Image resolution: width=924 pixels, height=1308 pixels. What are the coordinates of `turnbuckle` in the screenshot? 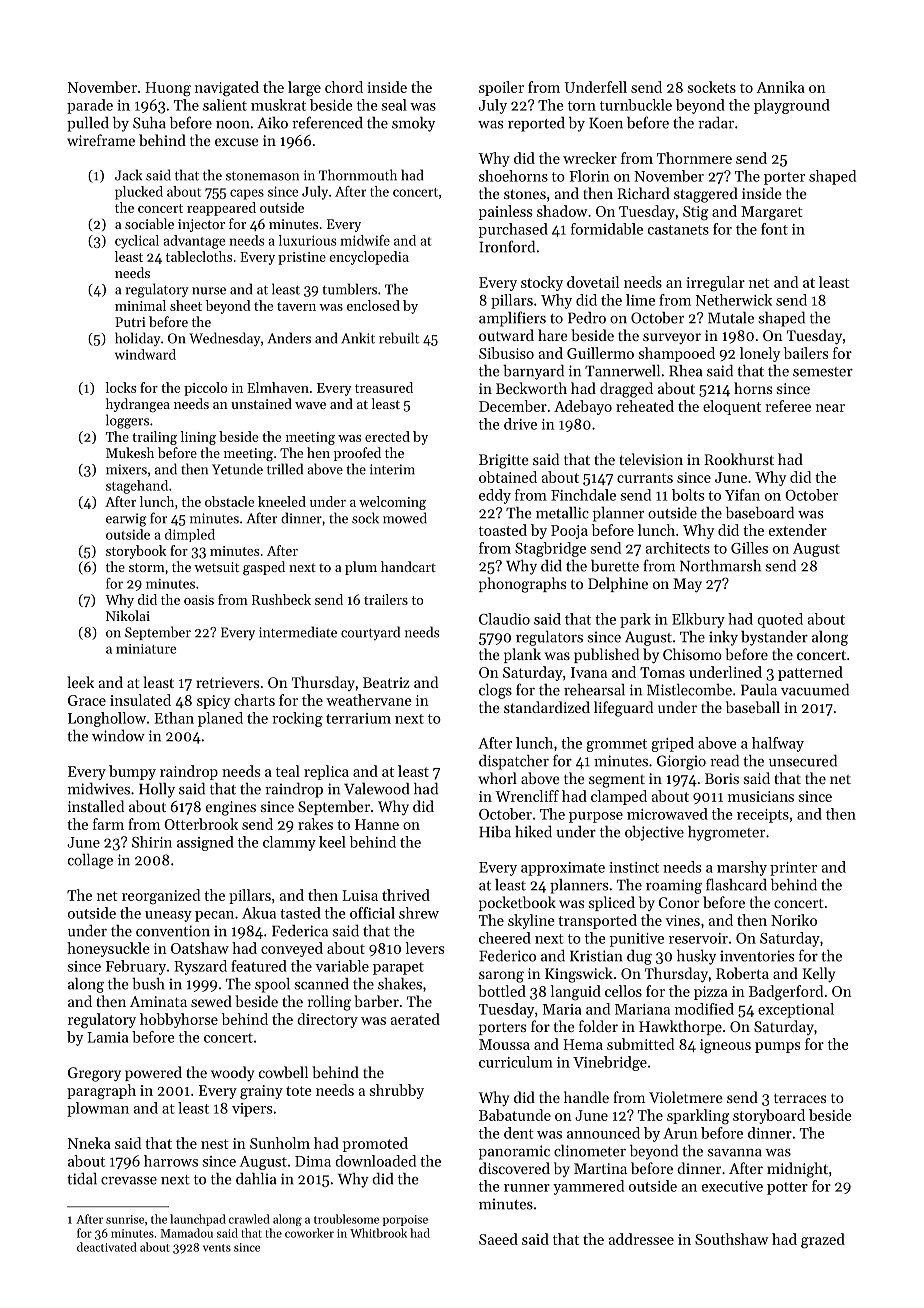 It's located at (636, 105).
